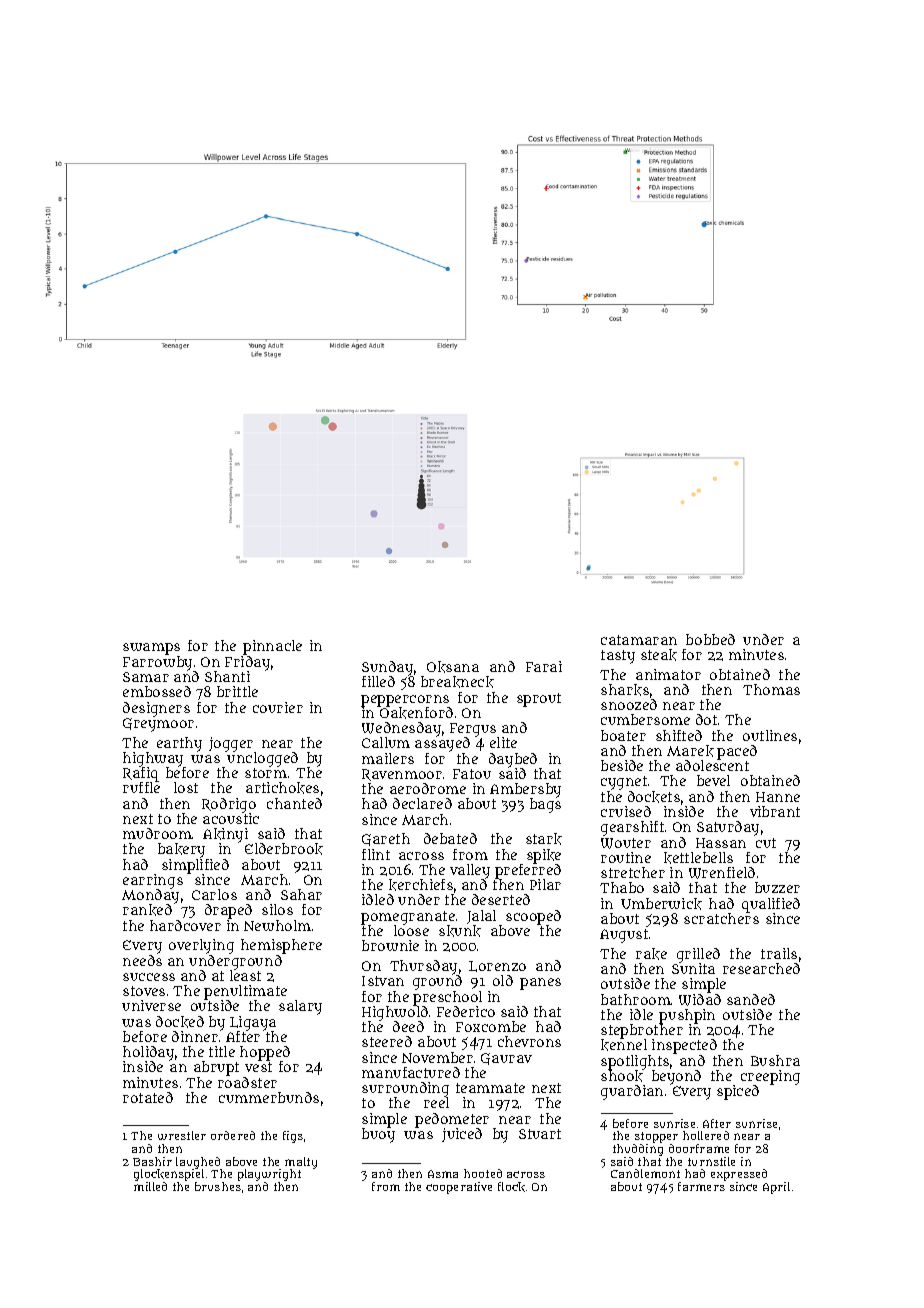  Describe the element at coordinates (157, 691) in the page. I see `embossed` at that location.
